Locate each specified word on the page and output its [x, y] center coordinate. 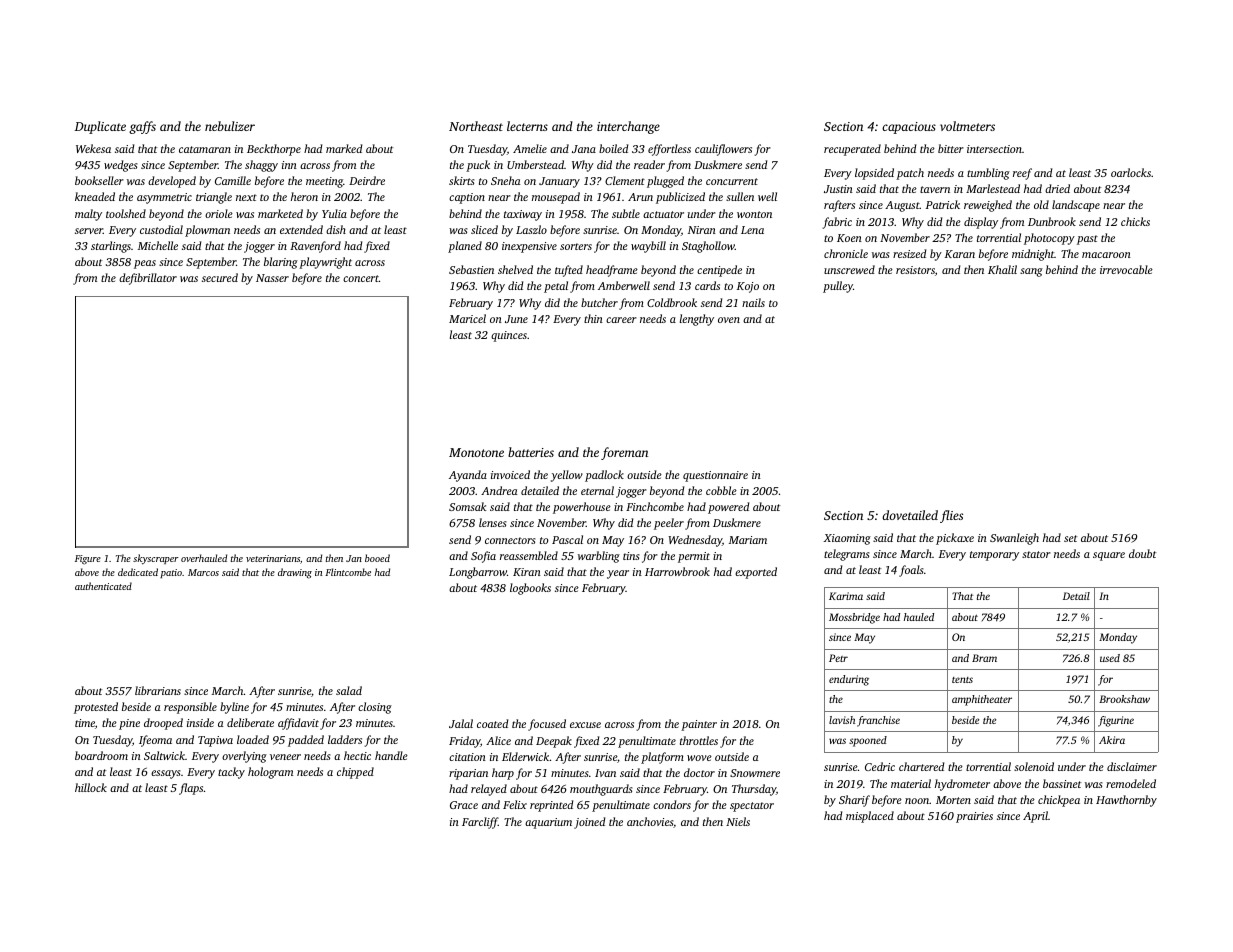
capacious [909, 128]
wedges [121, 166]
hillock [91, 787]
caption [467, 198]
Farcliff [480, 823]
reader [649, 164]
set [1070, 538]
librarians [158, 690]
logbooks [530, 589]
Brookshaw [1124, 699]
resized [909, 253]
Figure [88, 560]
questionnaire [715, 476]
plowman [207, 231]
